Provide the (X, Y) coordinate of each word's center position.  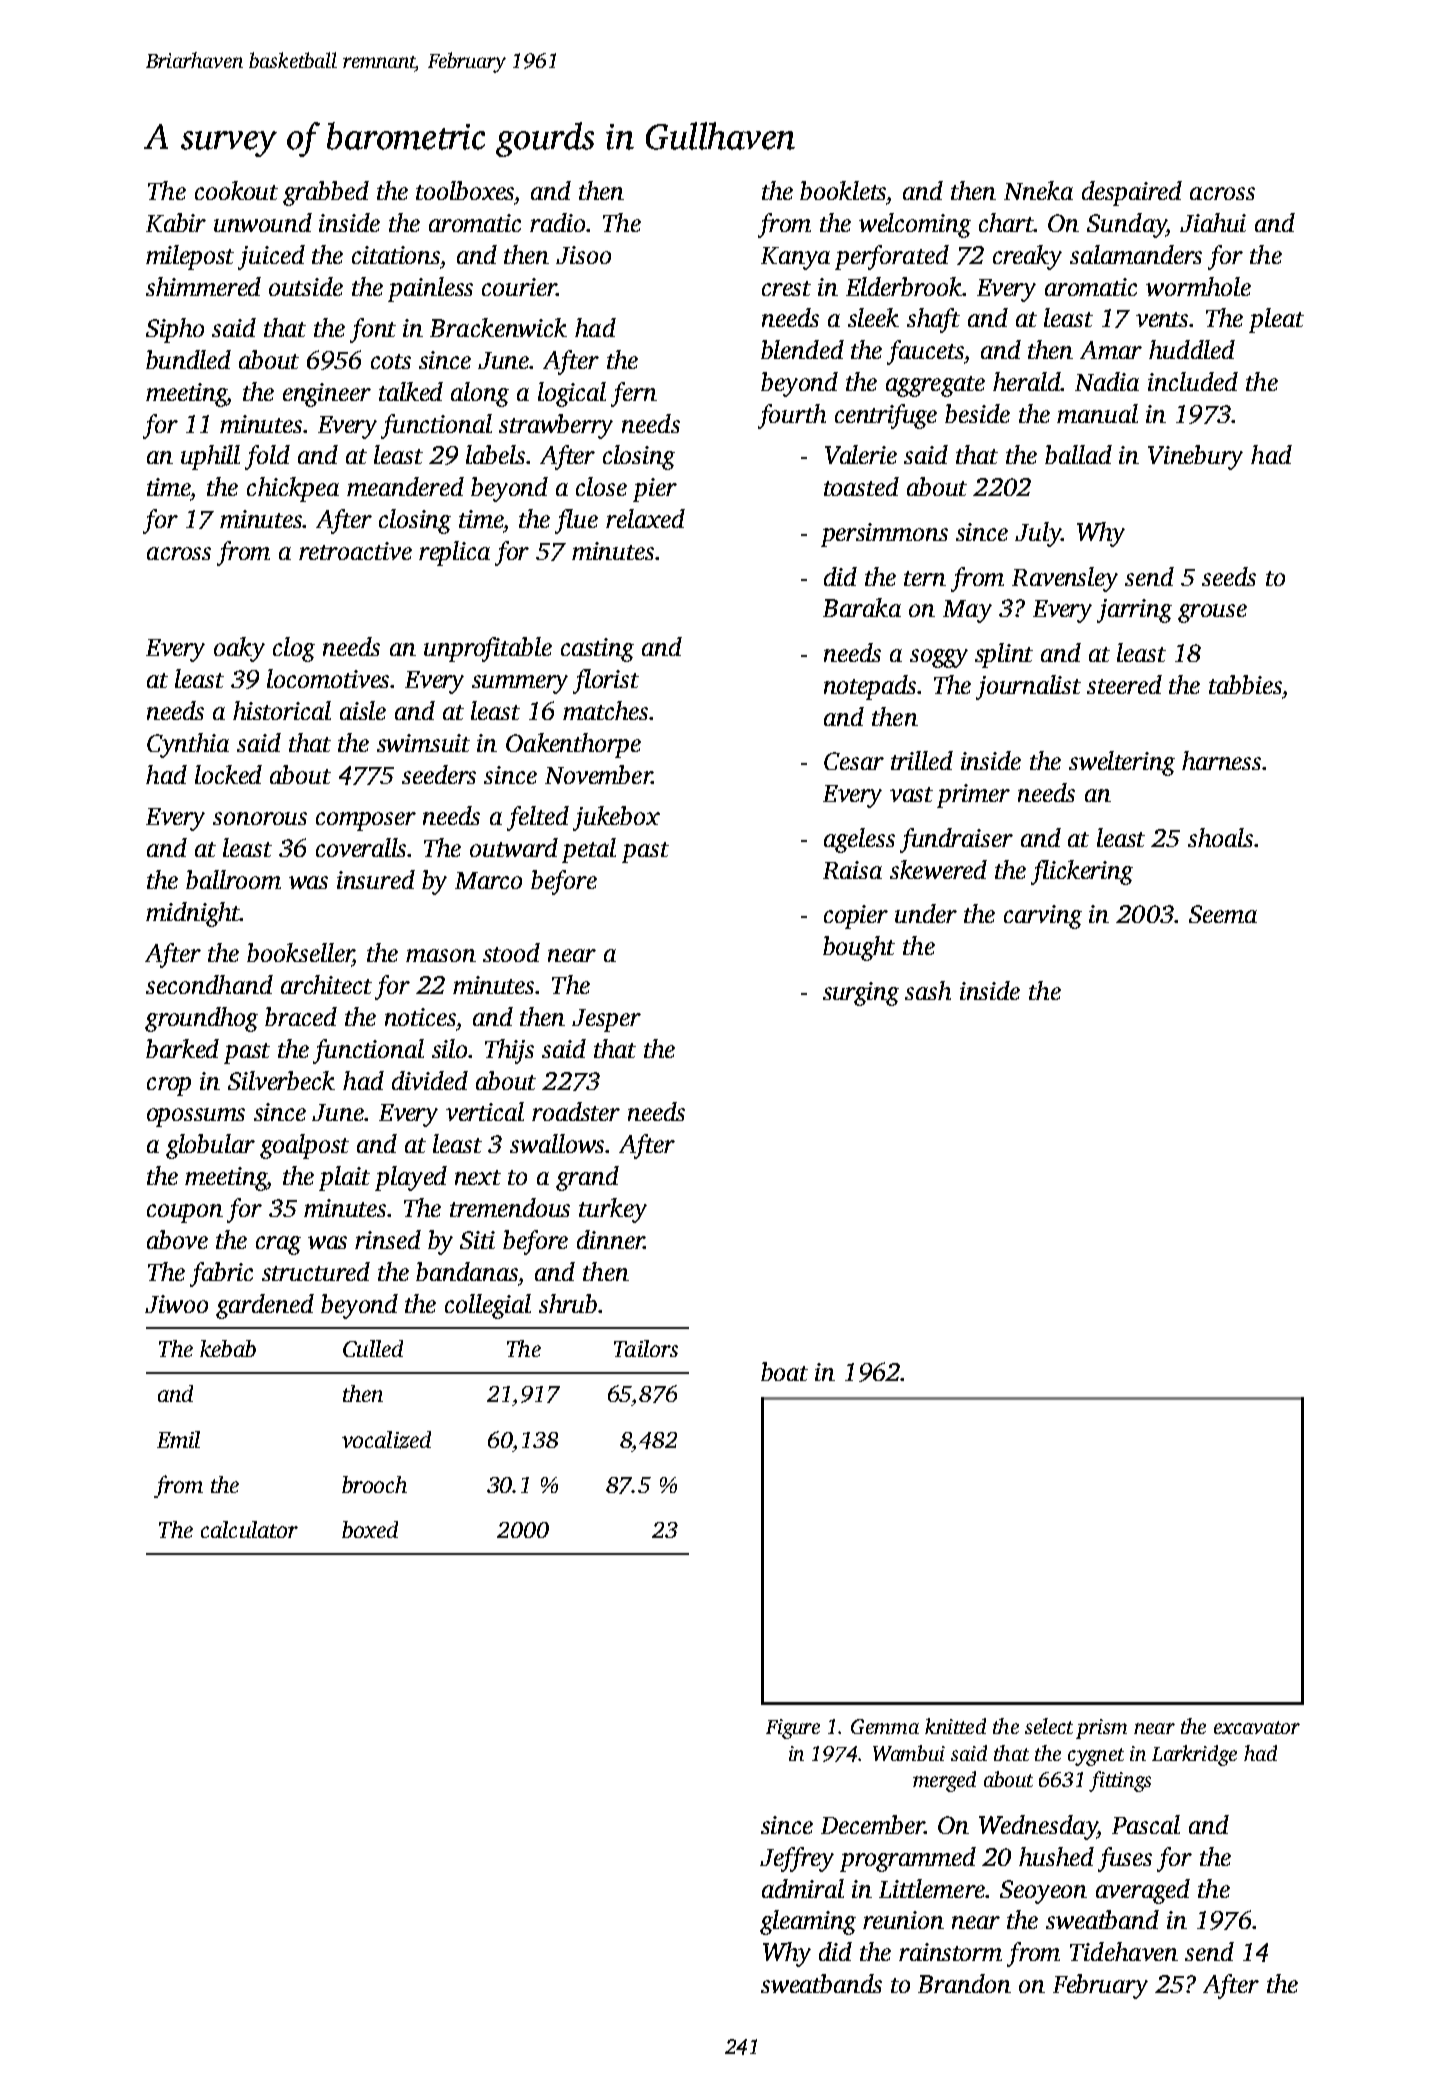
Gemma (885, 1726)
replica (454, 553)
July (1038, 534)
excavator (1257, 1727)
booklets (843, 190)
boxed (370, 1529)
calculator (249, 1529)
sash (928, 990)
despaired (1132, 193)
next (478, 1177)
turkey (613, 1210)
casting (597, 650)
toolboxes (465, 190)
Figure (793, 1729)
